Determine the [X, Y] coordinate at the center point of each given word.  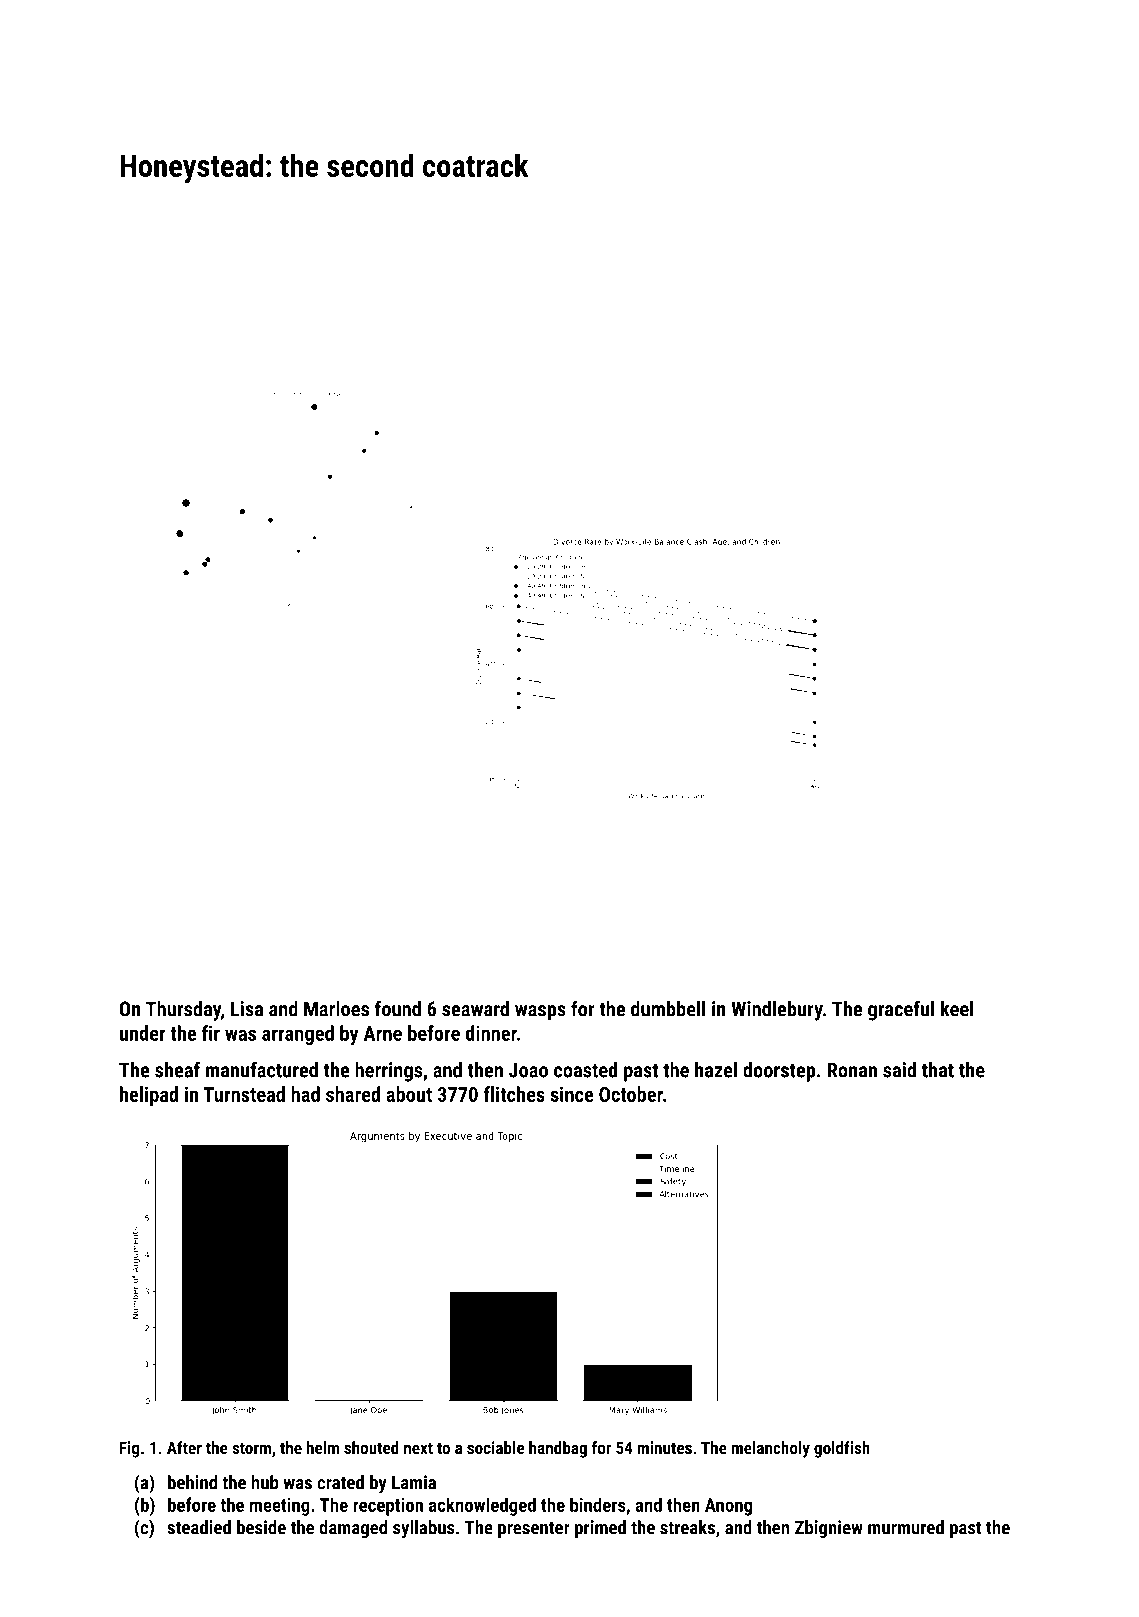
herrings [389, 1072]
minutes [665, 1447]
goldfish [842, 1449]
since [572, 1094]
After [184, 1447]
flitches [514, 1094]
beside [261, 1527]
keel [957, 1008]
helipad [149, 1096]
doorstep [779, 1072]
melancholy [771, 1449]
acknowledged [482, 1506]
